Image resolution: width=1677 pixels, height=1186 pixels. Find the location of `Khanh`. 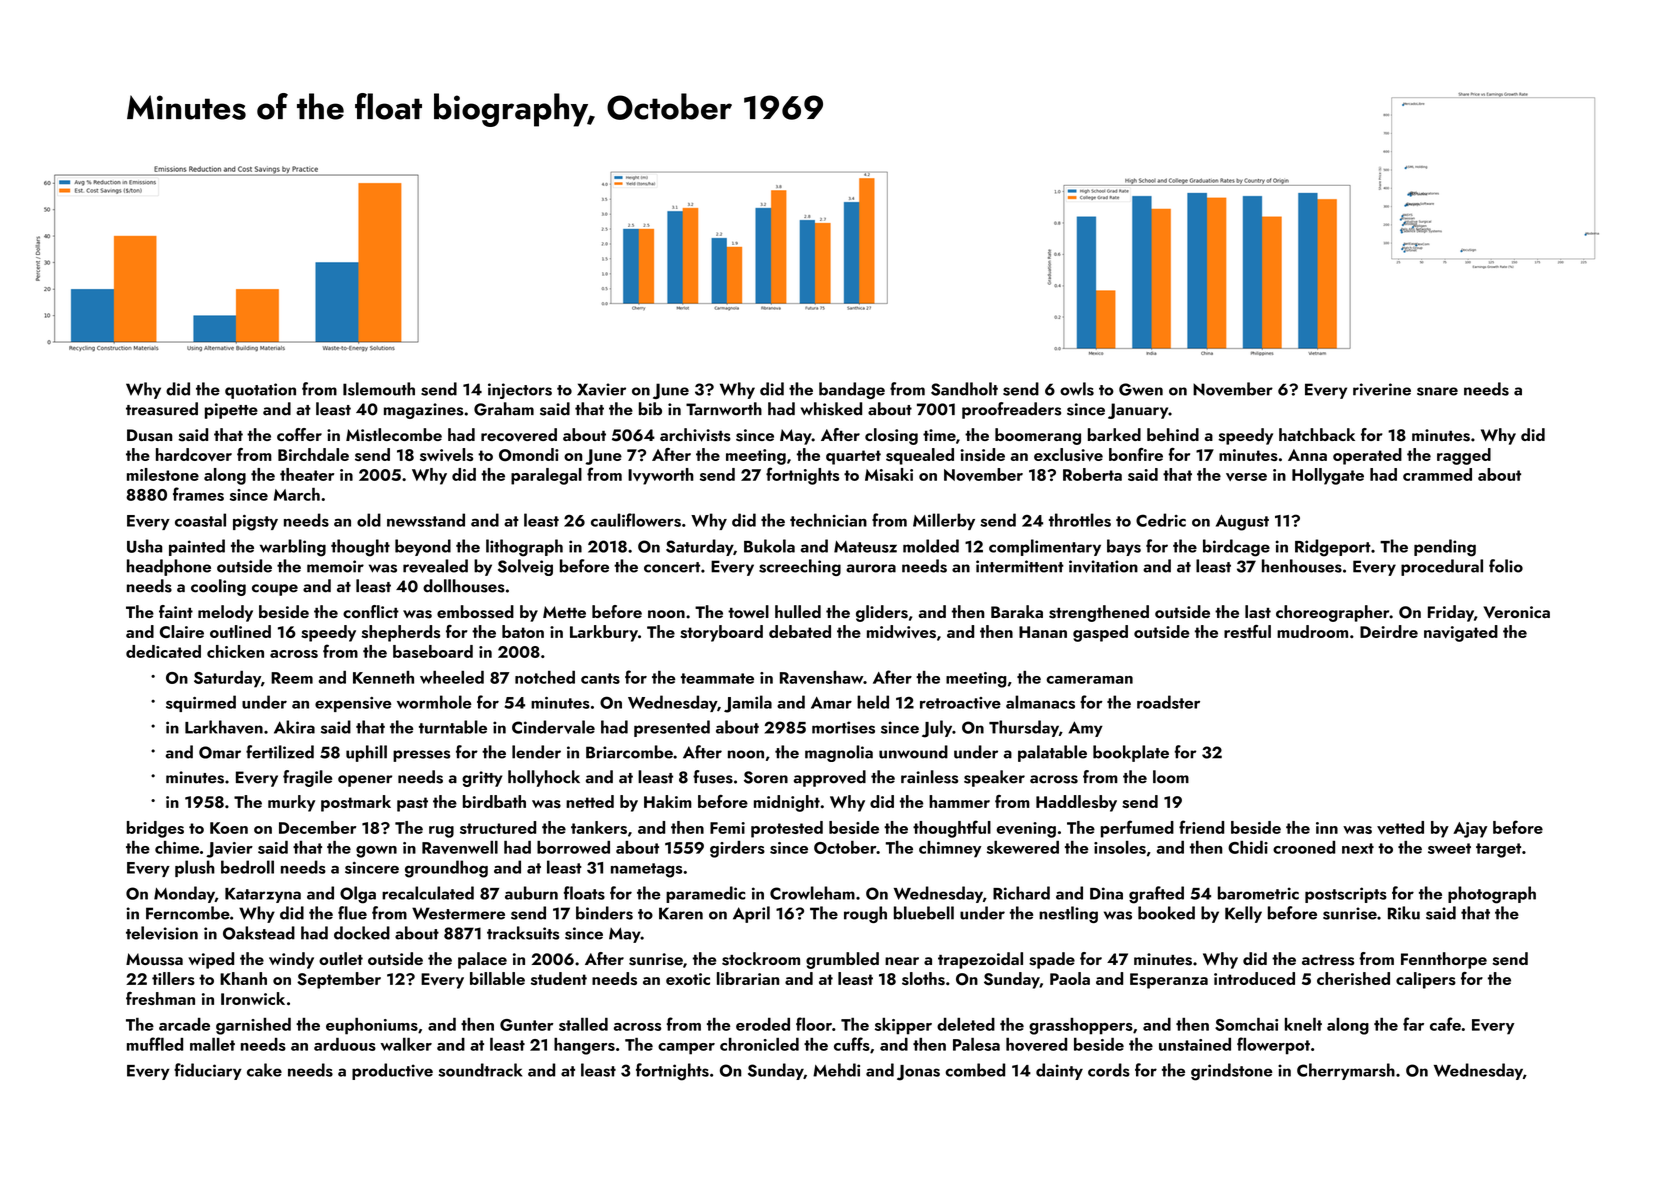

Khanh is located at coordinates (243, 978).
